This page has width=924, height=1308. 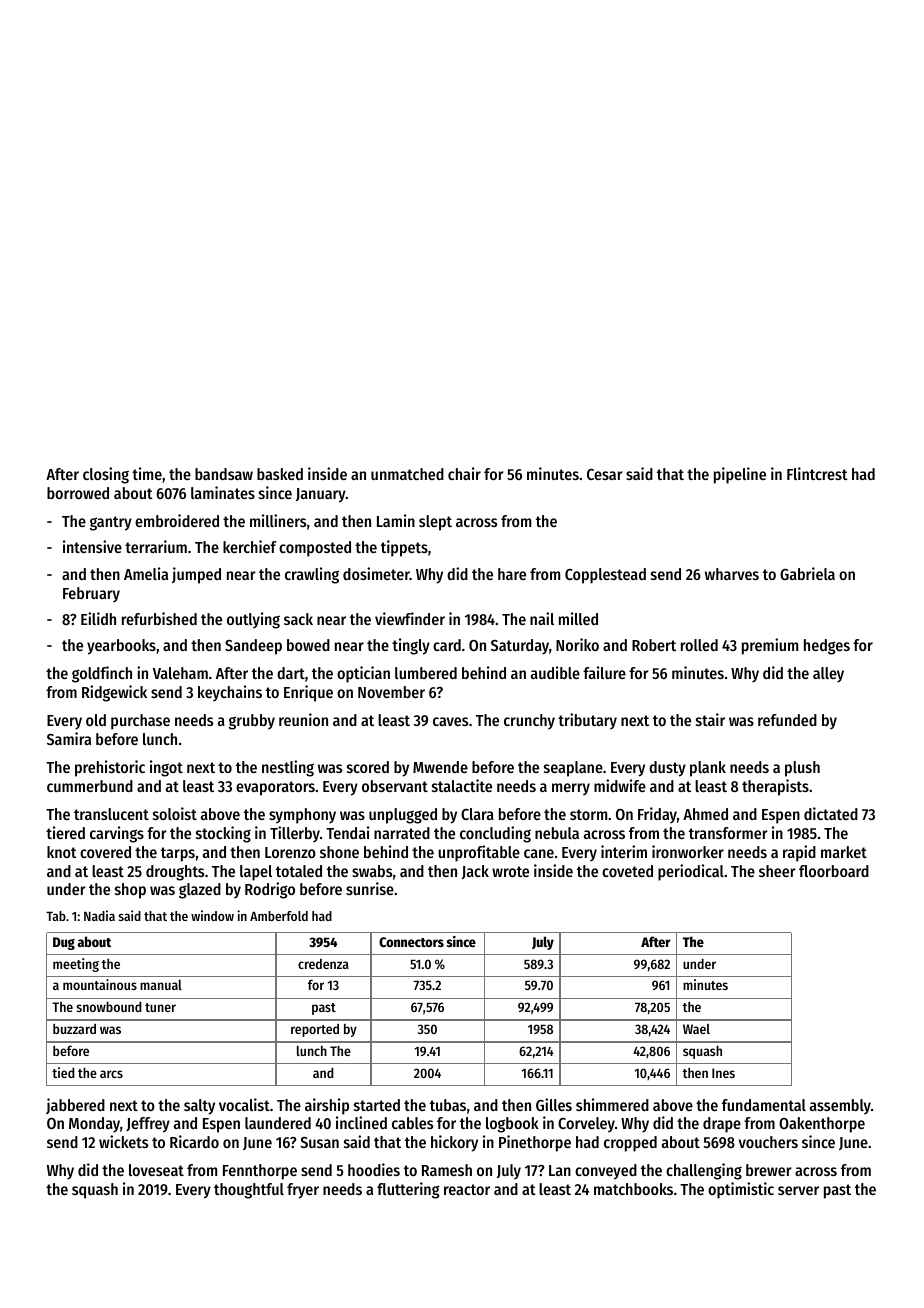 I want to click on tubas, so click(x=448, y=1105).
